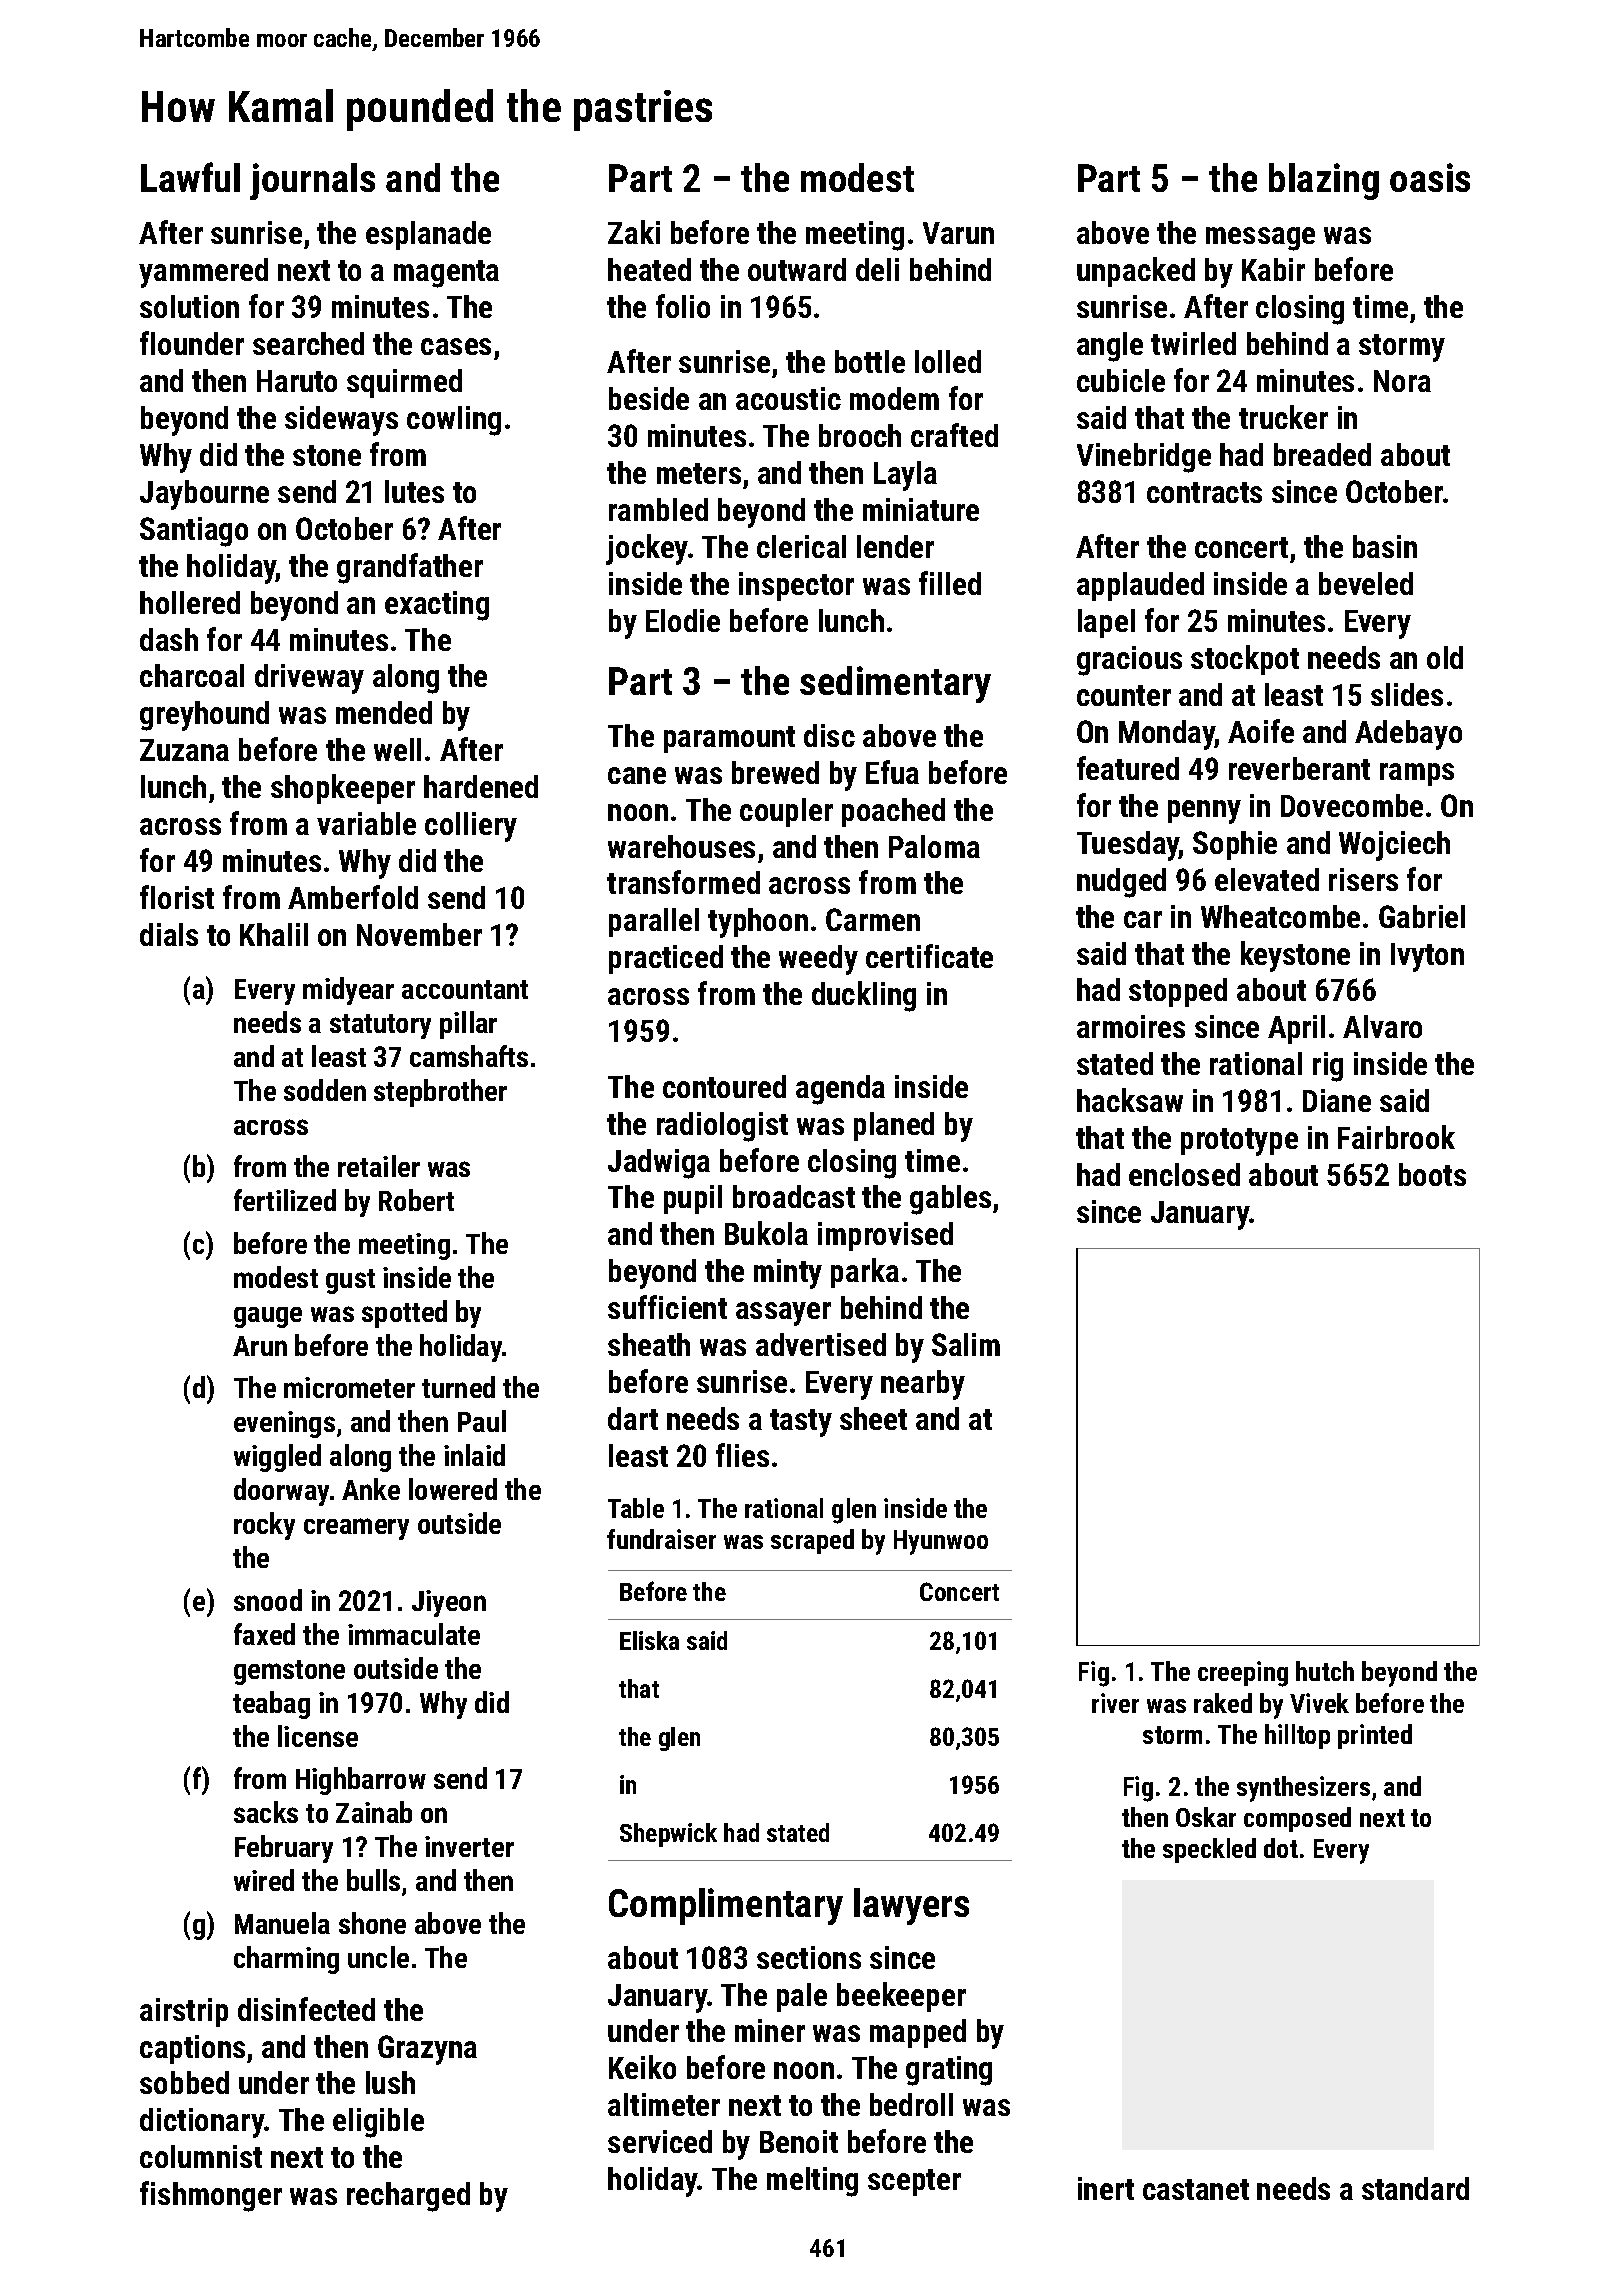 Image resolution: width=1620 pixels, height=2292 pixels. I want to click on twirled, so click(1193, 343).
